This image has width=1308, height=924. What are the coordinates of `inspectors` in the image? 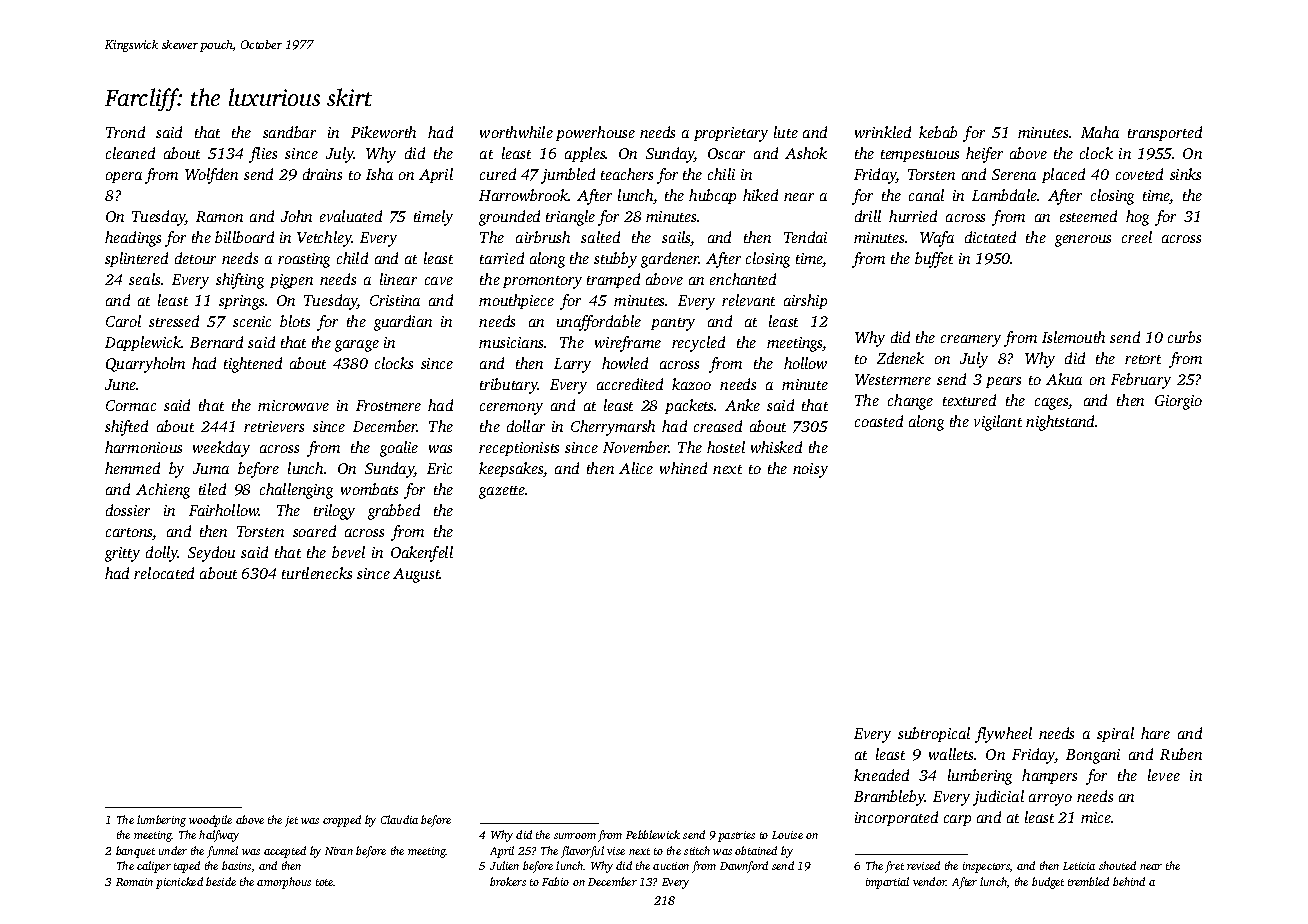 It's located at (986, 867).
